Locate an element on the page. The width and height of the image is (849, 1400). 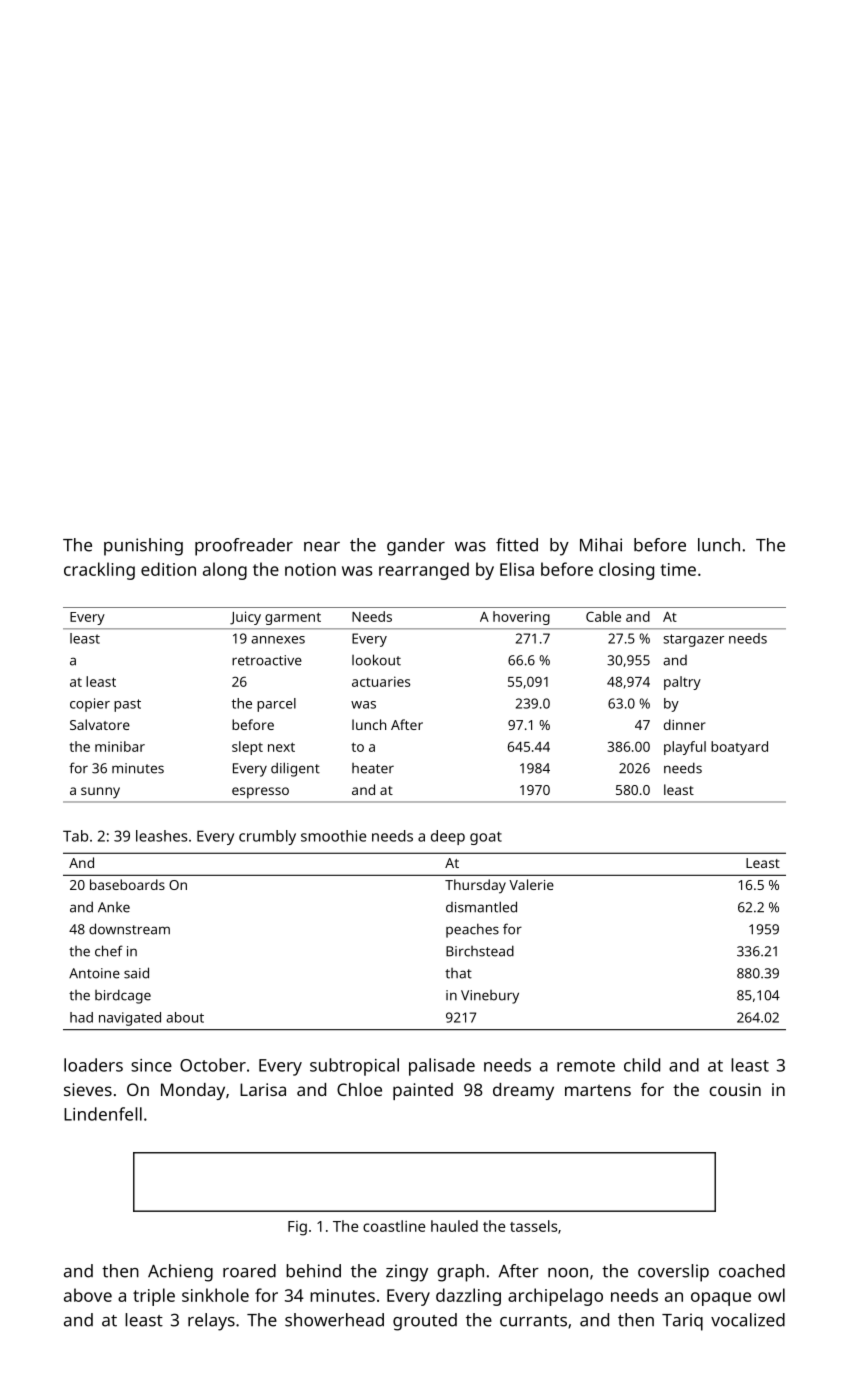
playful is located at coordinates (685, 748).
